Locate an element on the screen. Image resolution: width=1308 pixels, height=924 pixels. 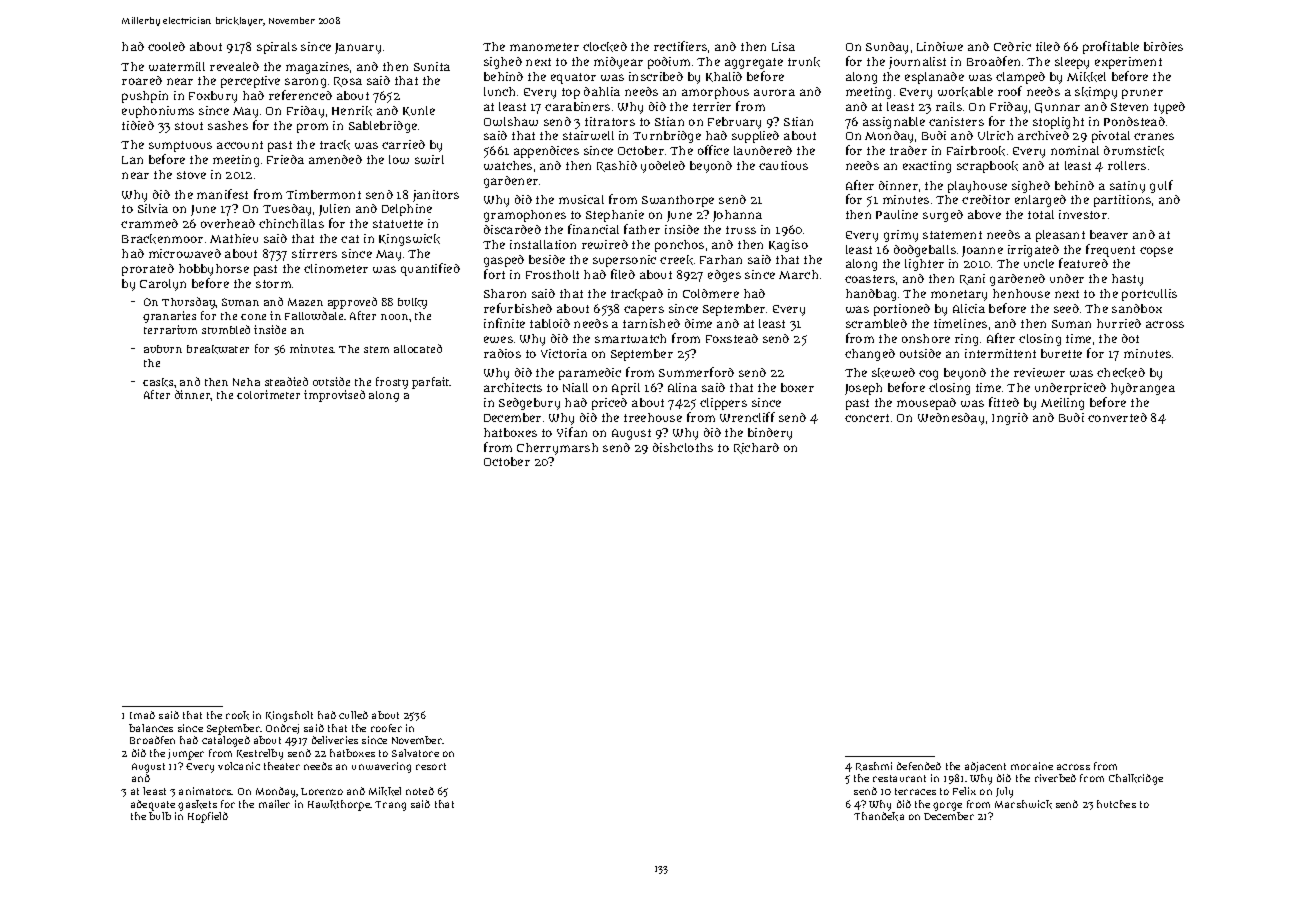
Salvatore is located at coordinates (415, 753).
